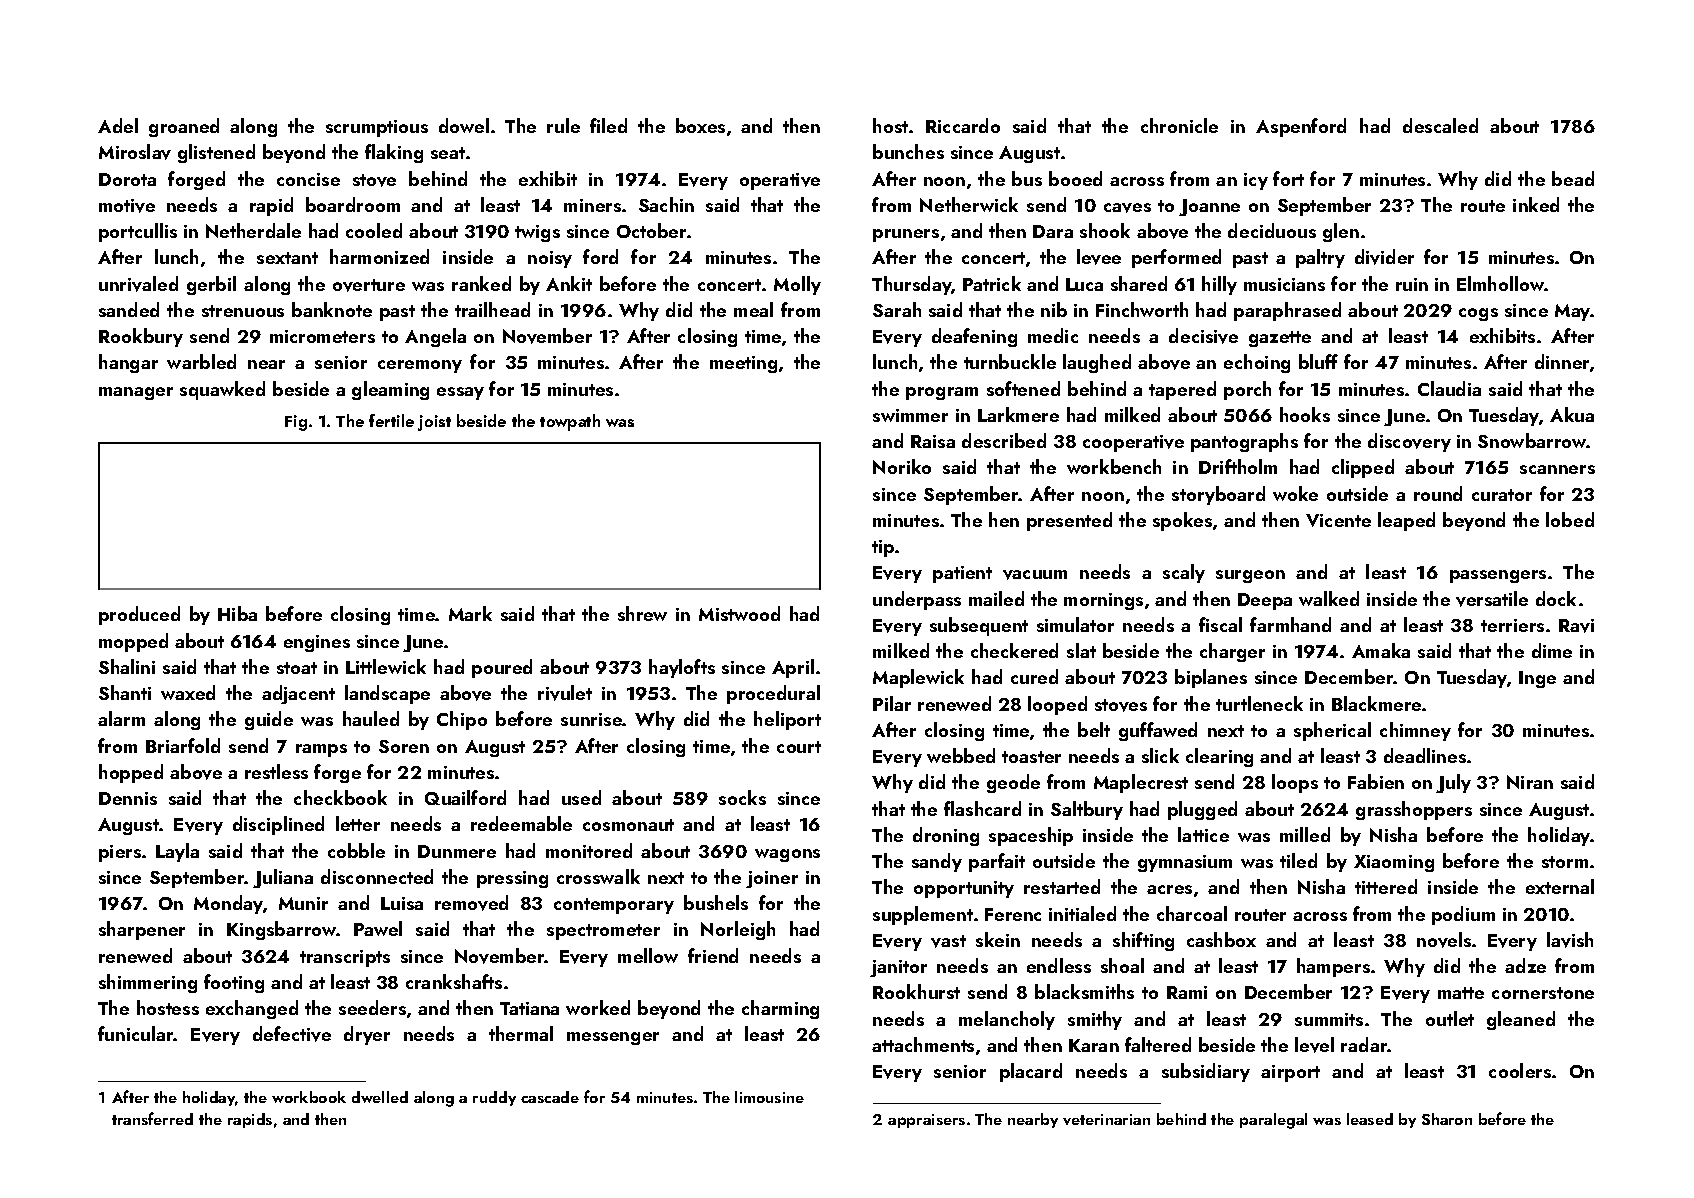 The width and height of the document is (1694, 1198). I want to click on bluff, so click(1318, 361).
